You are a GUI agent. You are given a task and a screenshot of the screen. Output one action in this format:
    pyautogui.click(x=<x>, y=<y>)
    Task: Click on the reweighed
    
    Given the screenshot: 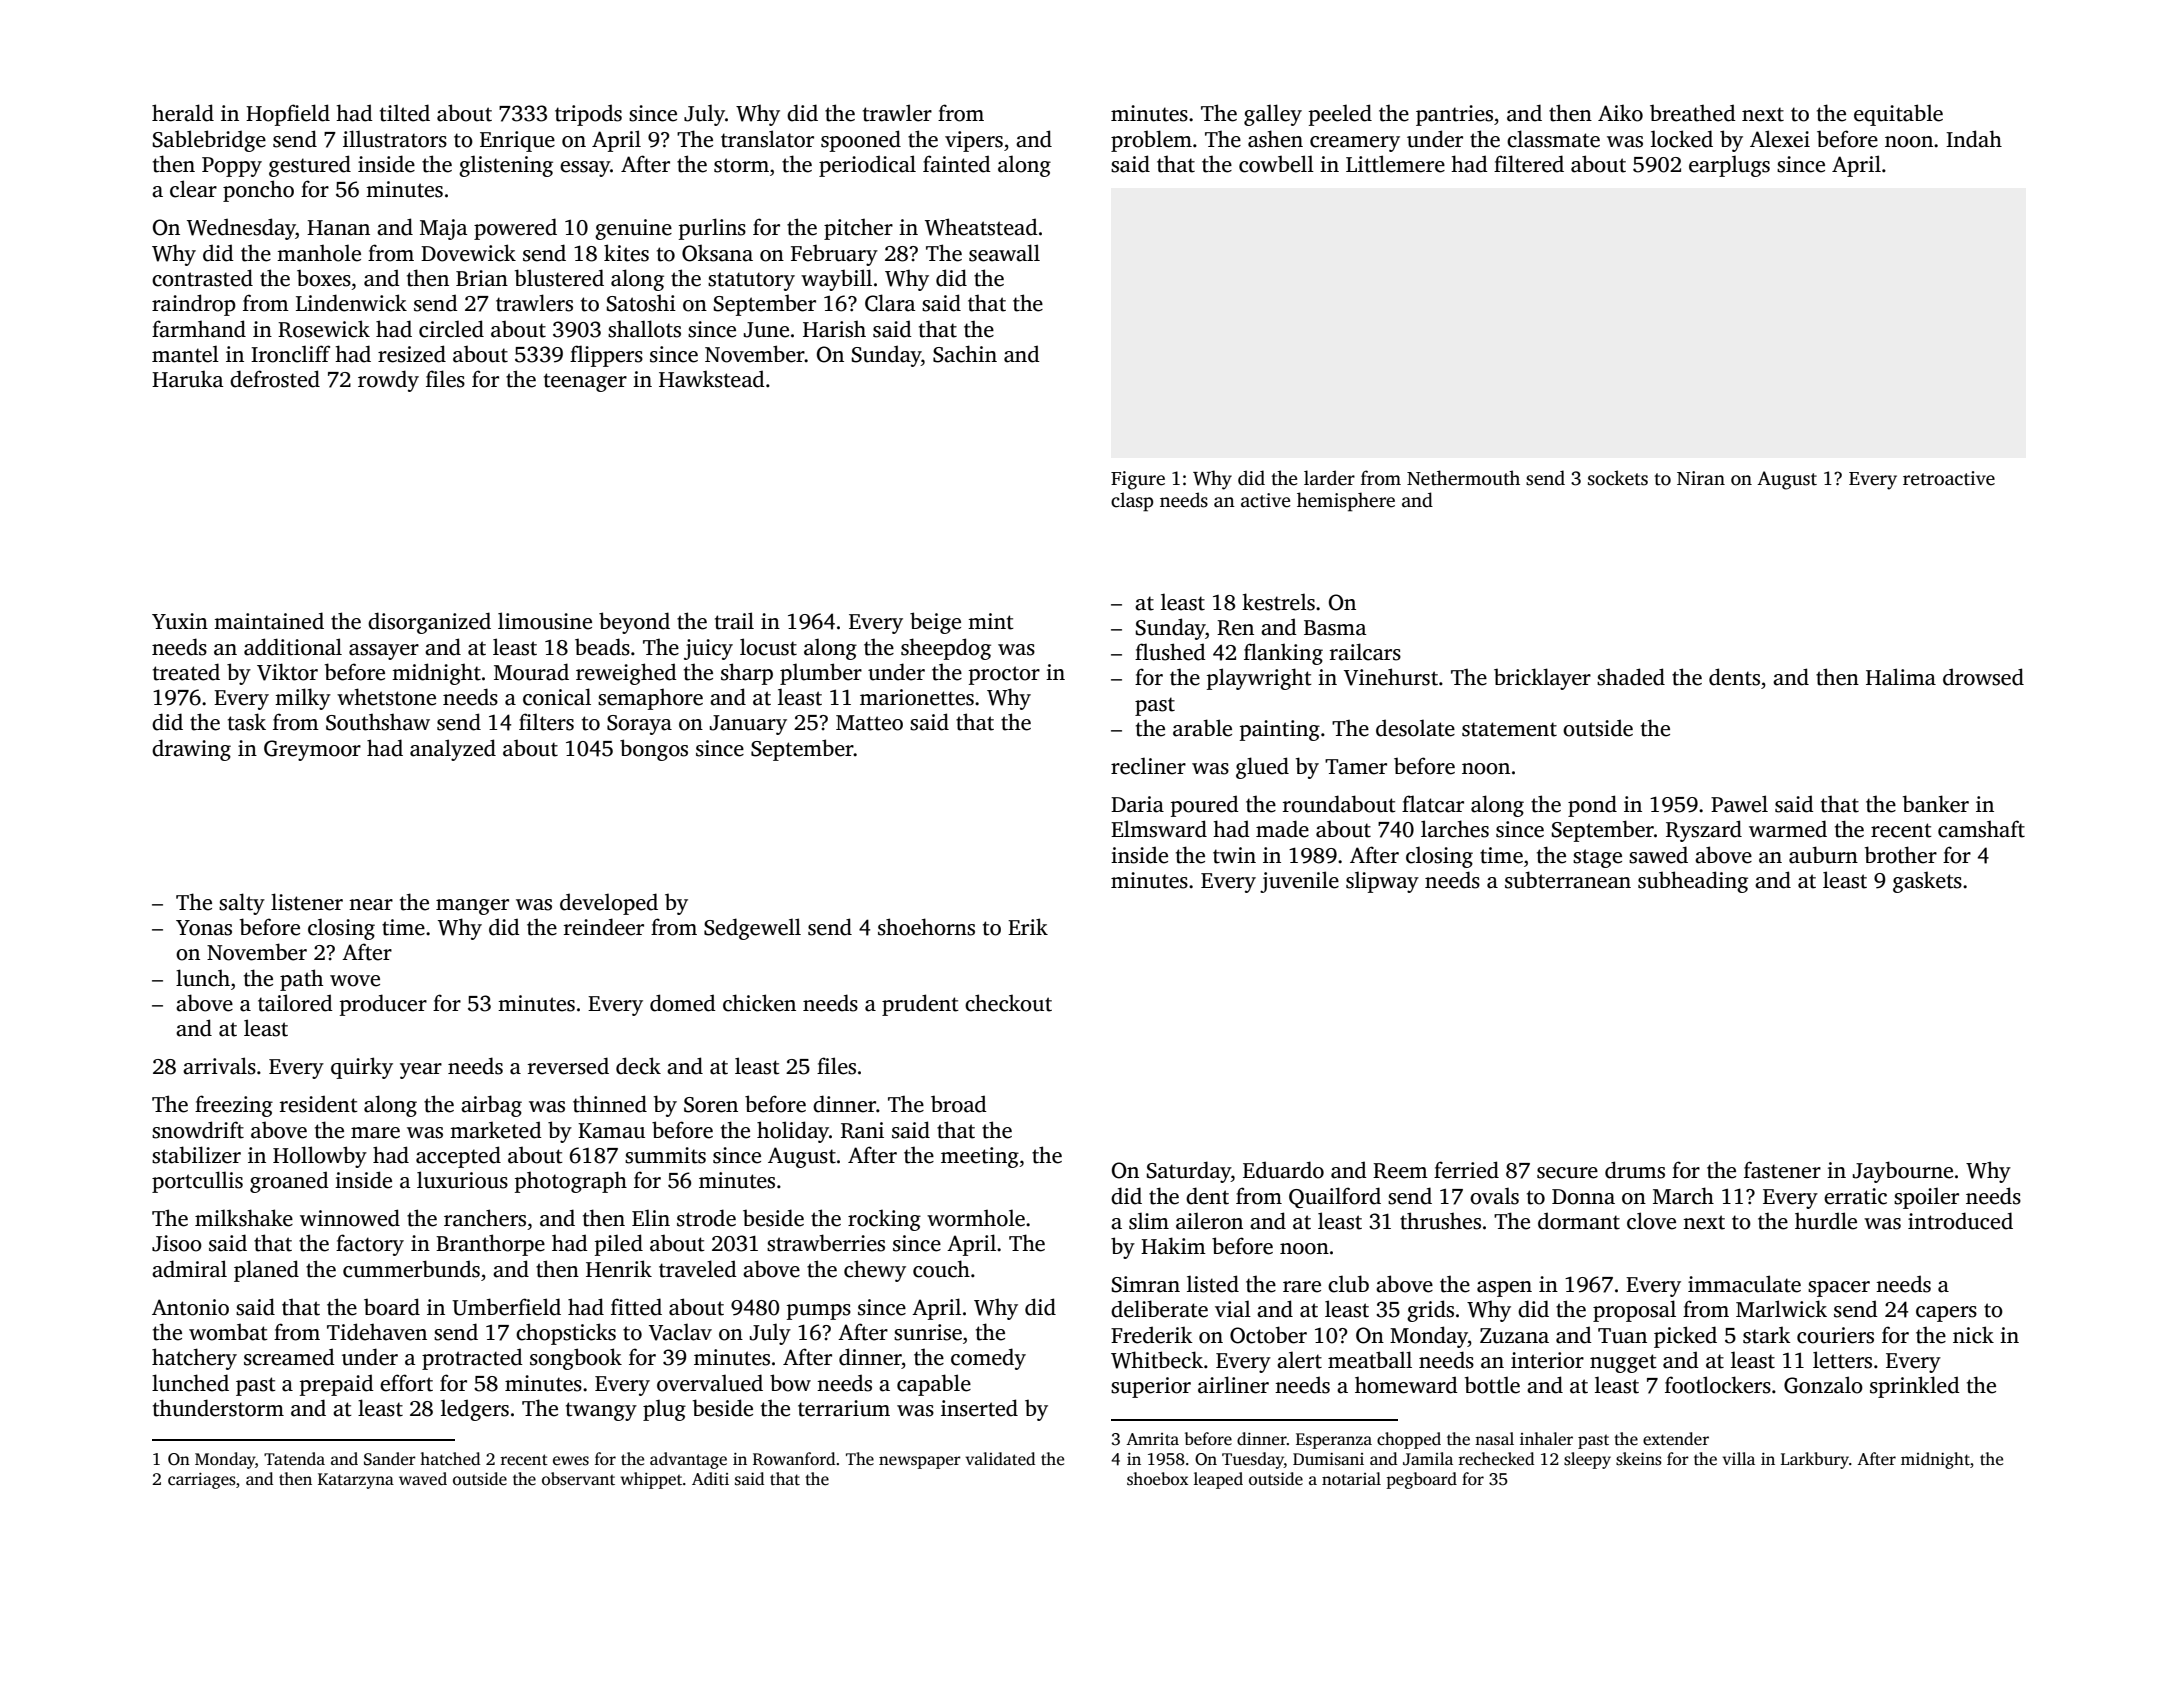 What is the action you would take?
    pyautogui.click(x=626, y=674)
